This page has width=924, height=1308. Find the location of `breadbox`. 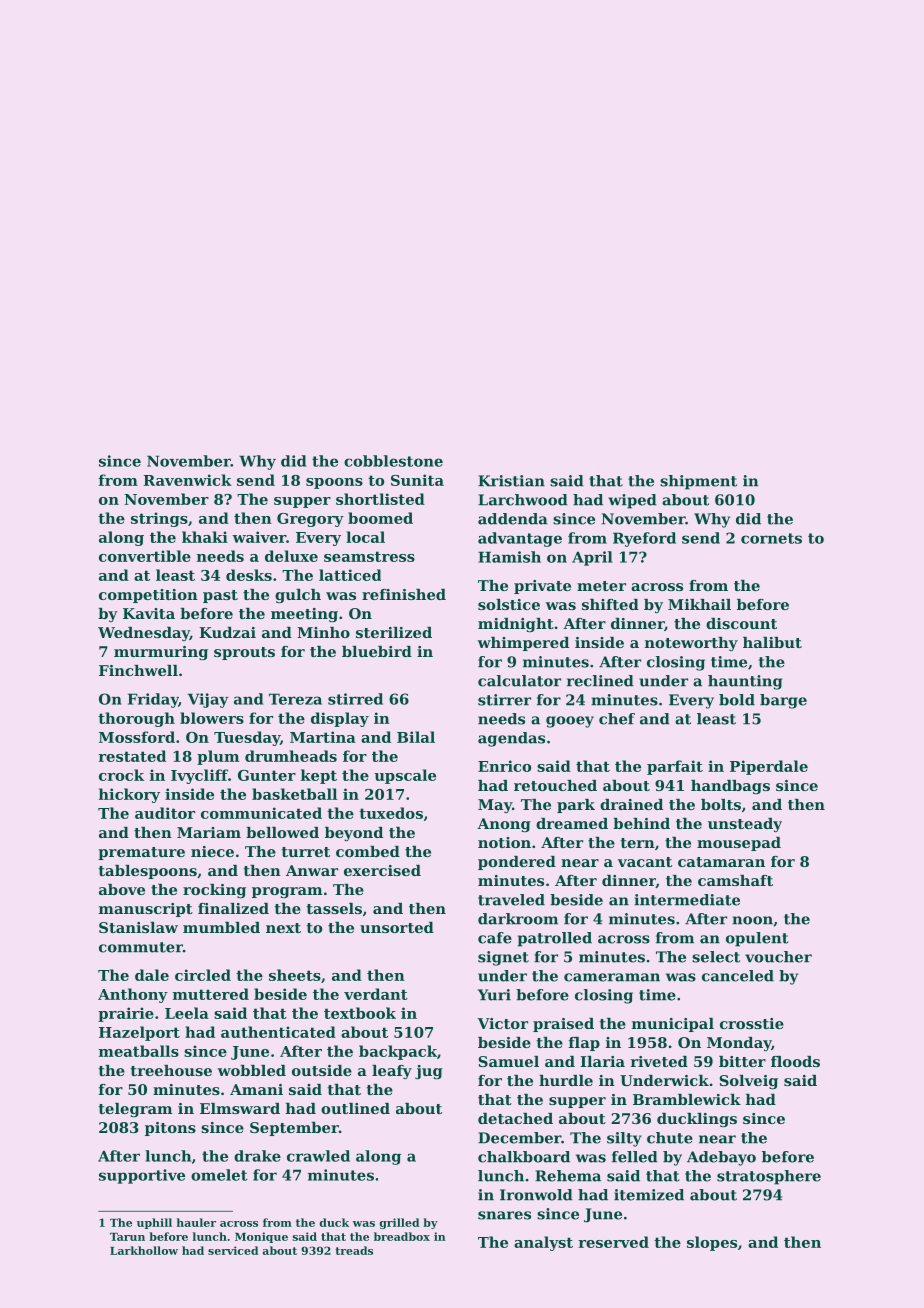

breadbox is located at coordinates (402, 1236).
